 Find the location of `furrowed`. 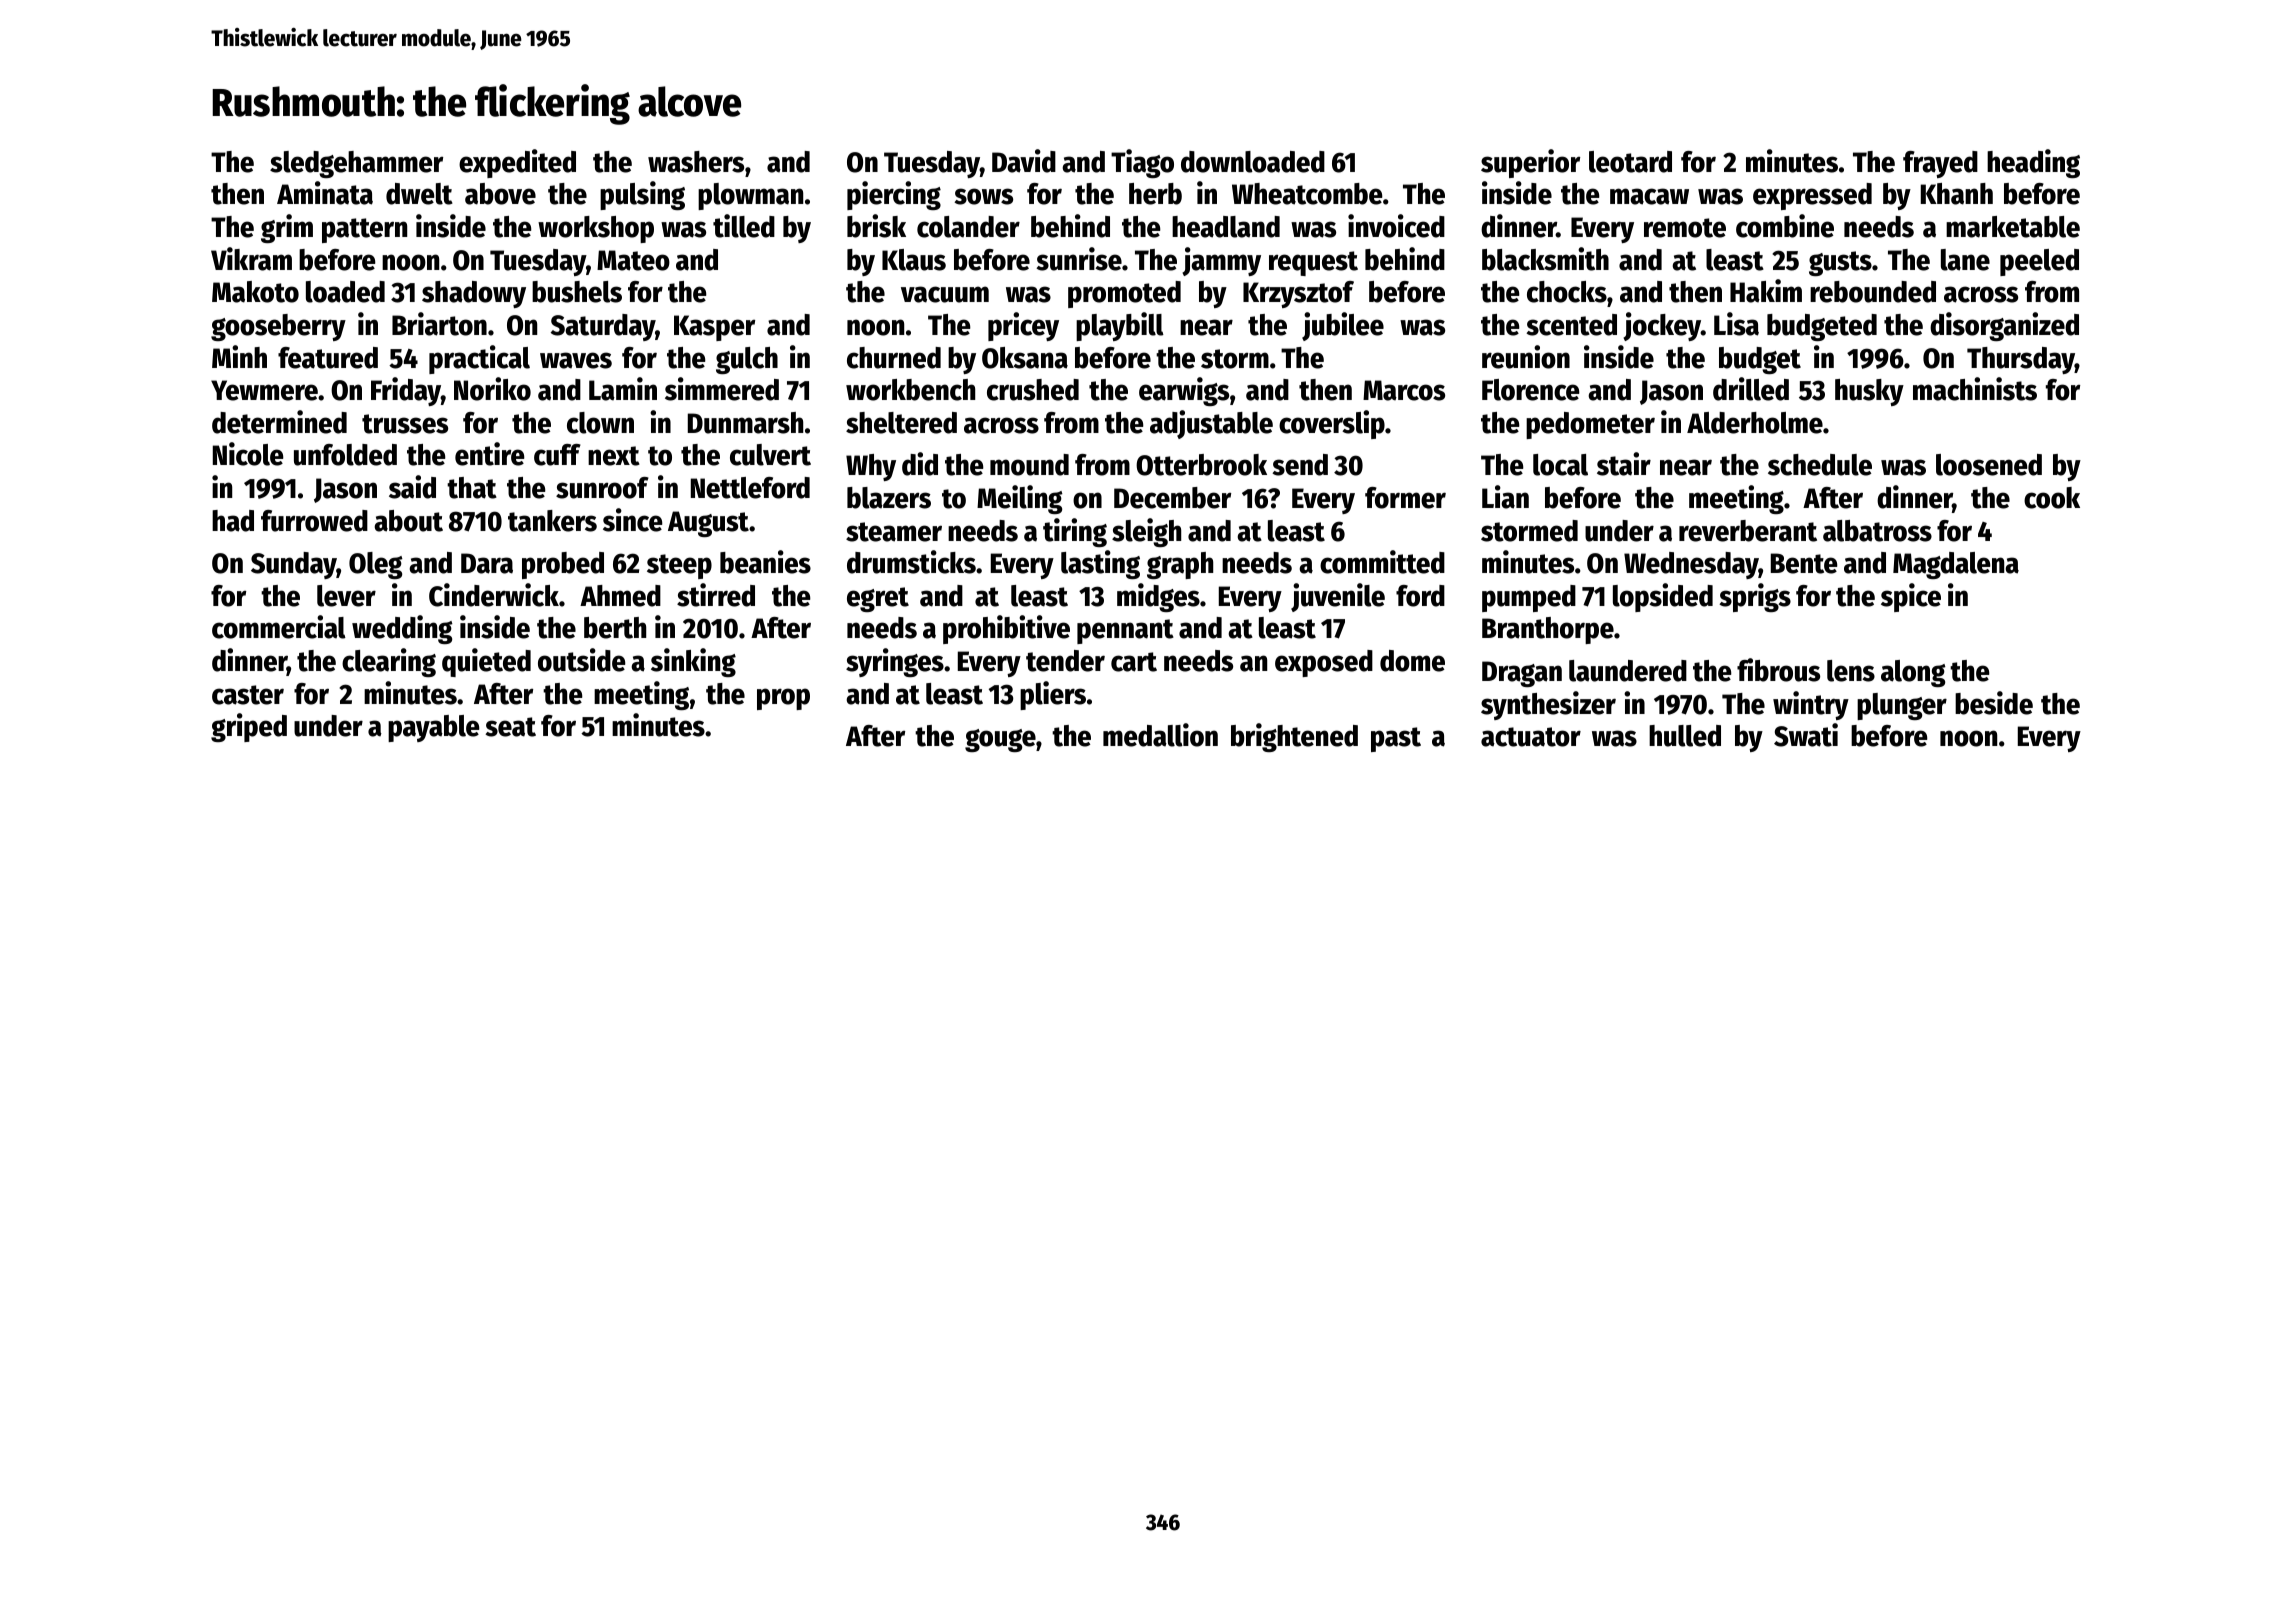

furrowed is located at coordinates (314, 521).
